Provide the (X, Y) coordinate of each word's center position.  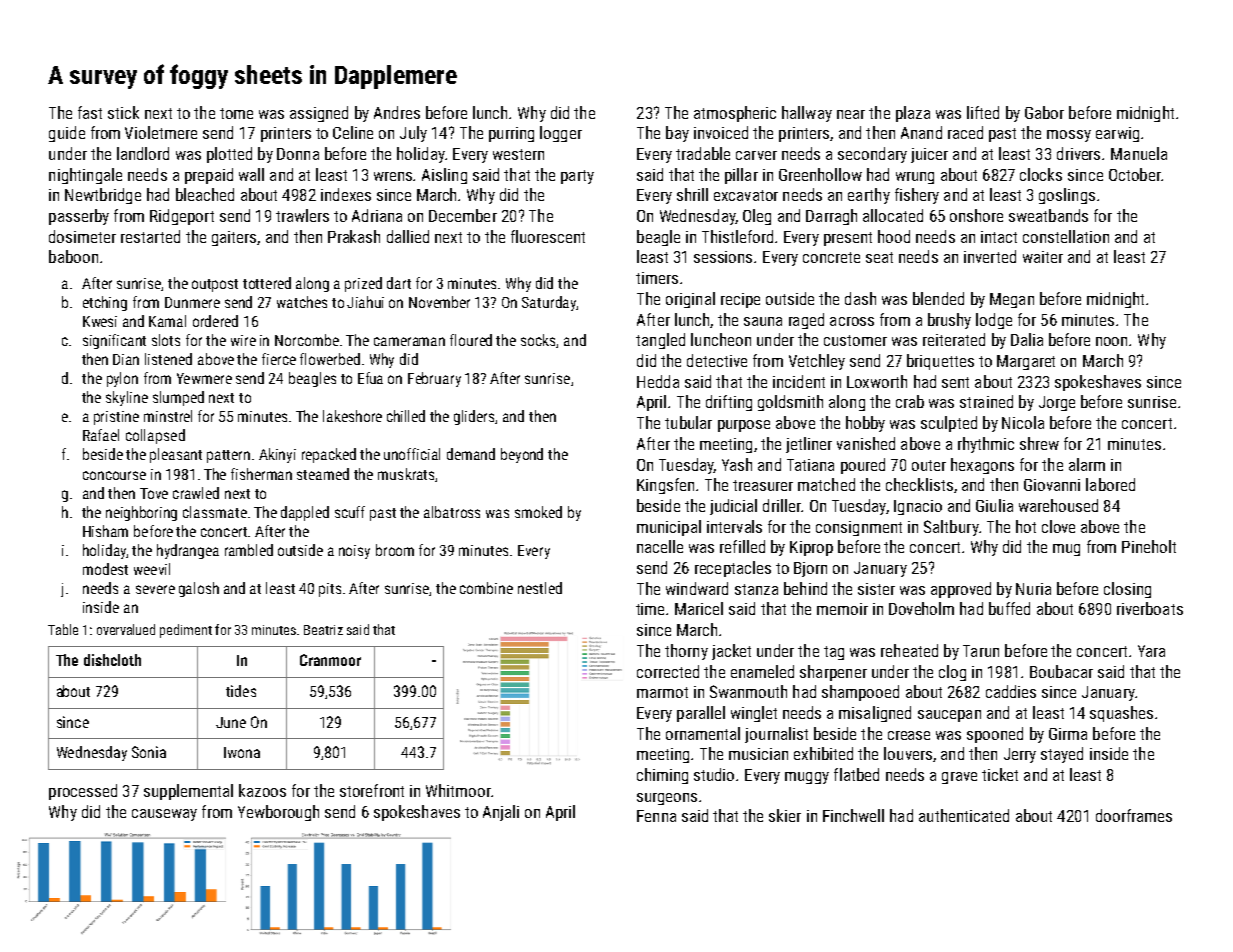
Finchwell (853, 815)
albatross (452, 512)
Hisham (105, 531)
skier (785, 815)
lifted (983, 112)
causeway (164, 815)
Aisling (444, 176)
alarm (1087, 464)
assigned (319, 114)
